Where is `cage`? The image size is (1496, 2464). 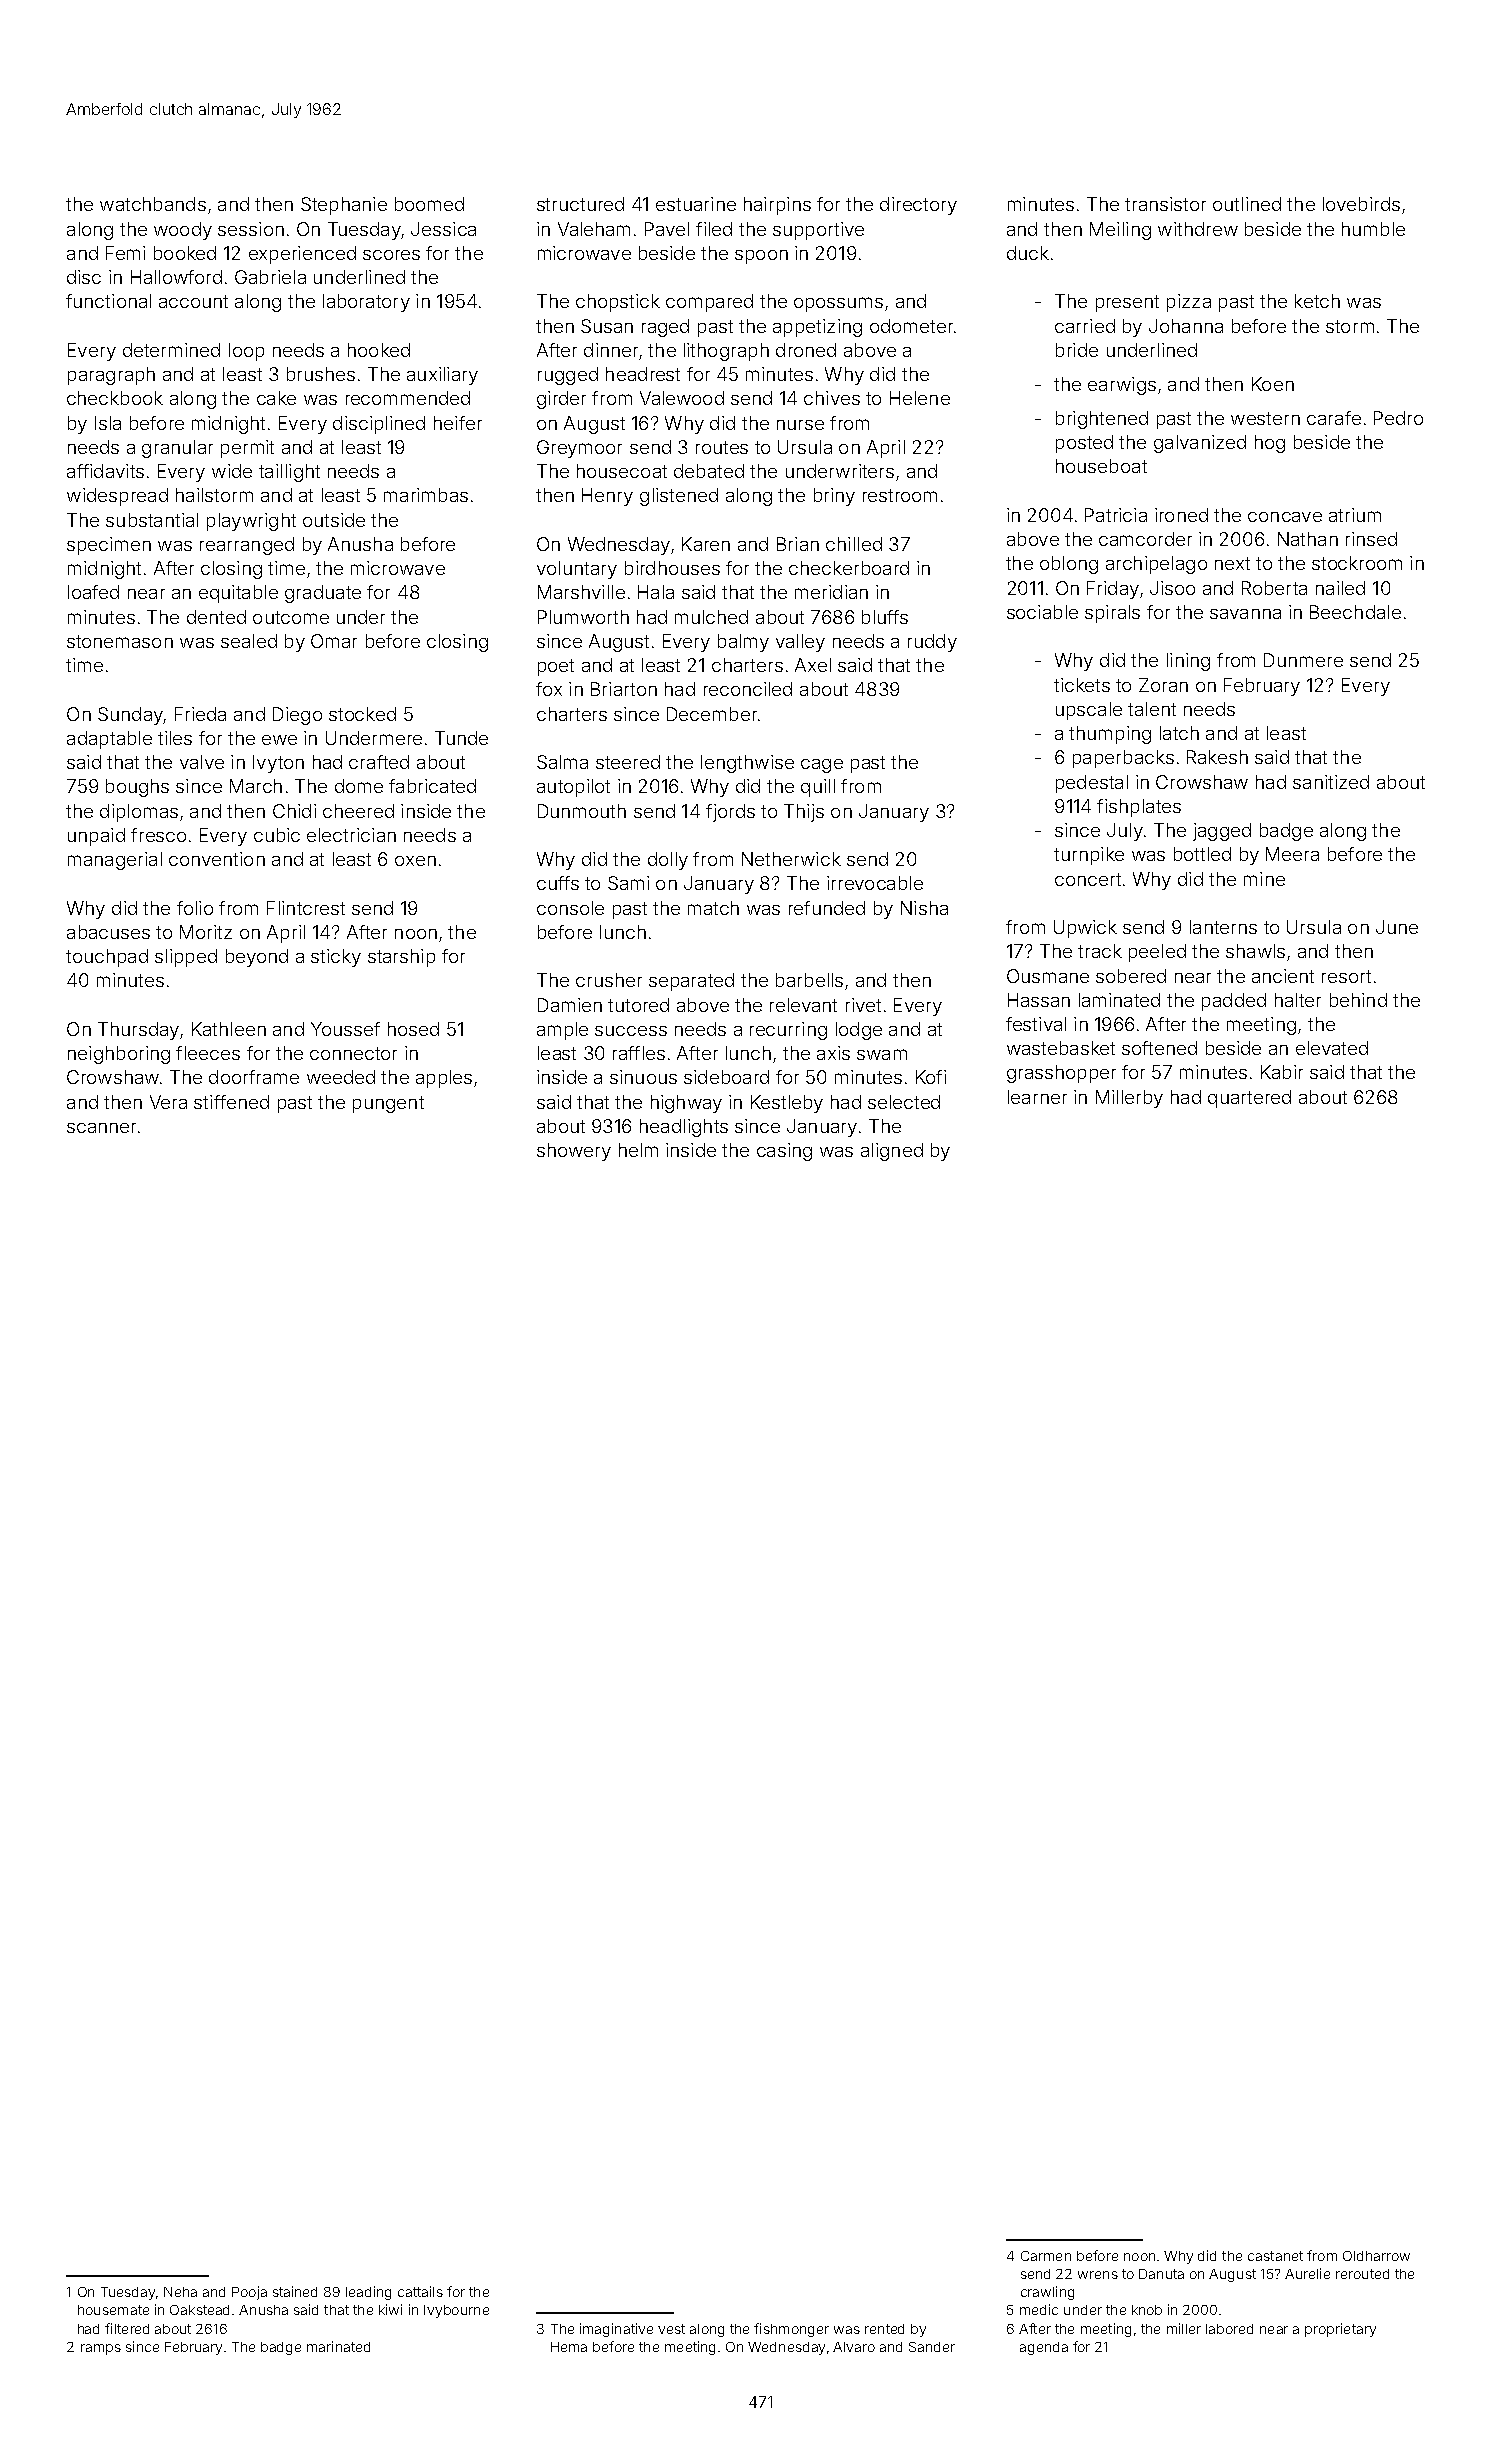 cage is located at coordinates (822, 766).
